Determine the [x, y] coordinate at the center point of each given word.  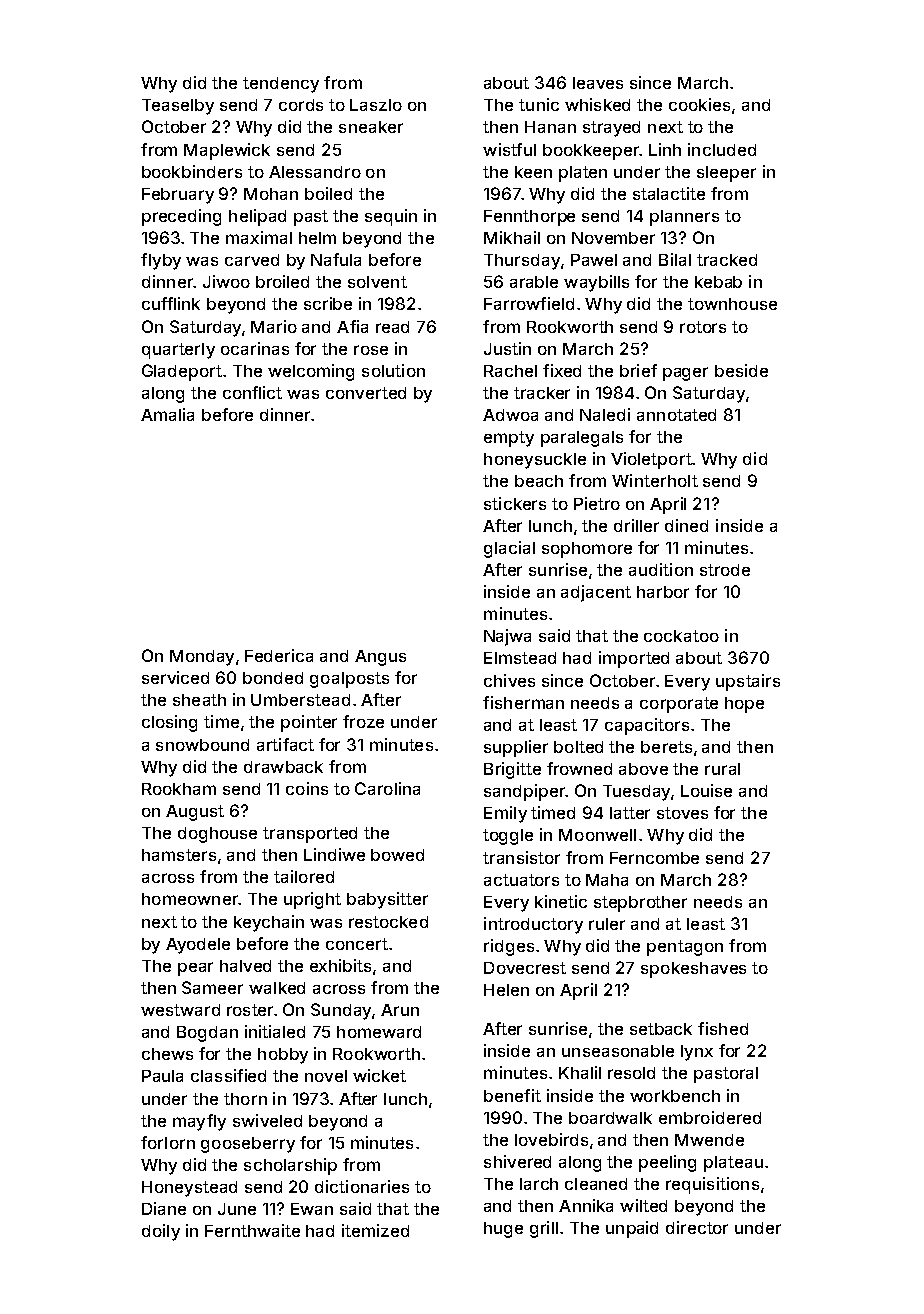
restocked [388, 922]
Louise [706, 790]
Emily [505, 814]
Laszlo [376, 105]
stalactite [669, 193]
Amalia [167, 414]
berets [666, 747]
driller [636, 525]
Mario [274, 326]
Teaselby [178, 107]
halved [245, 966]
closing [169, 723]
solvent [377, 282]
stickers [515, 503]
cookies [699, 104]
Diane [164, 1208]
